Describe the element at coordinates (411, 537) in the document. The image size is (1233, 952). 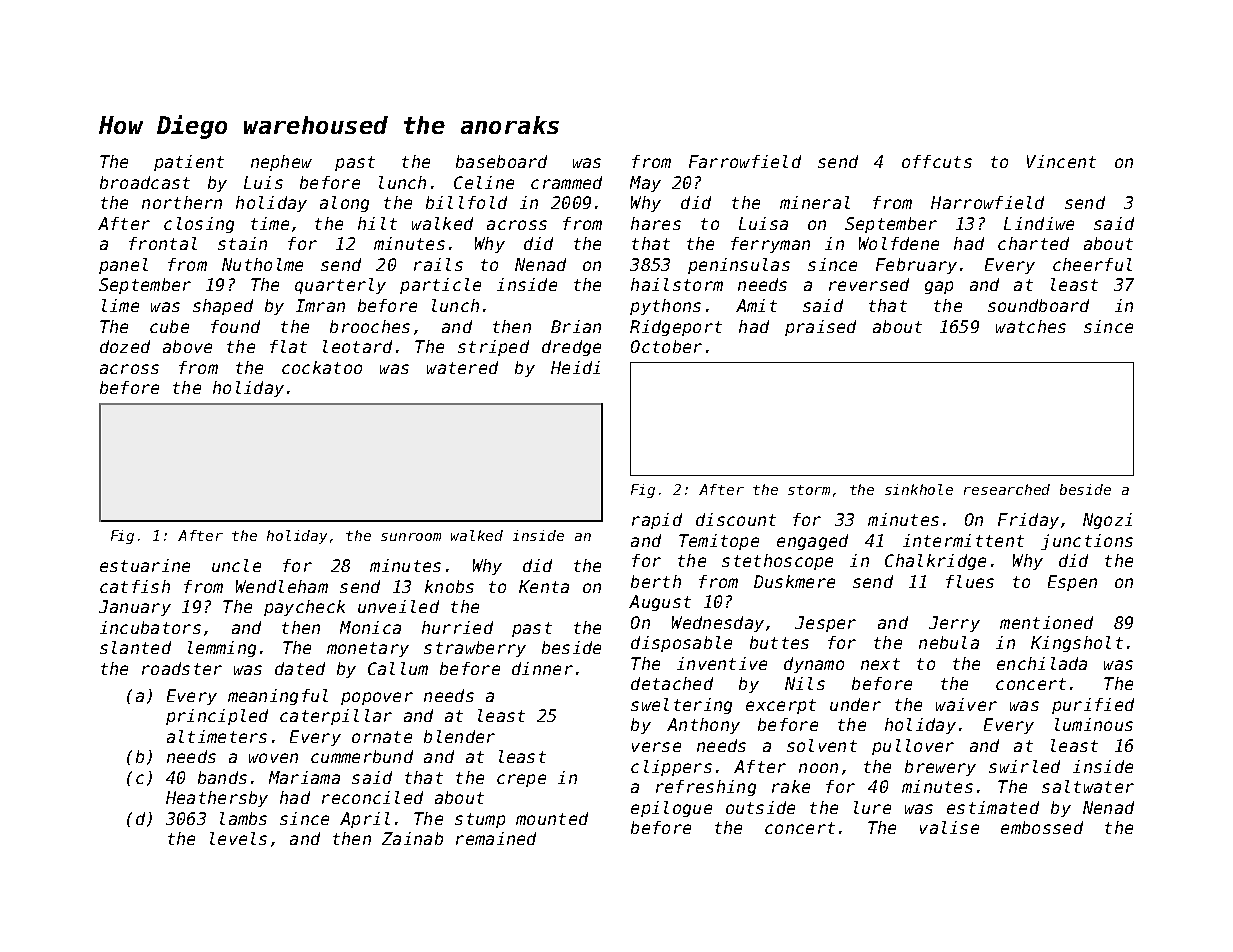
I see `sunroom` at that location.
